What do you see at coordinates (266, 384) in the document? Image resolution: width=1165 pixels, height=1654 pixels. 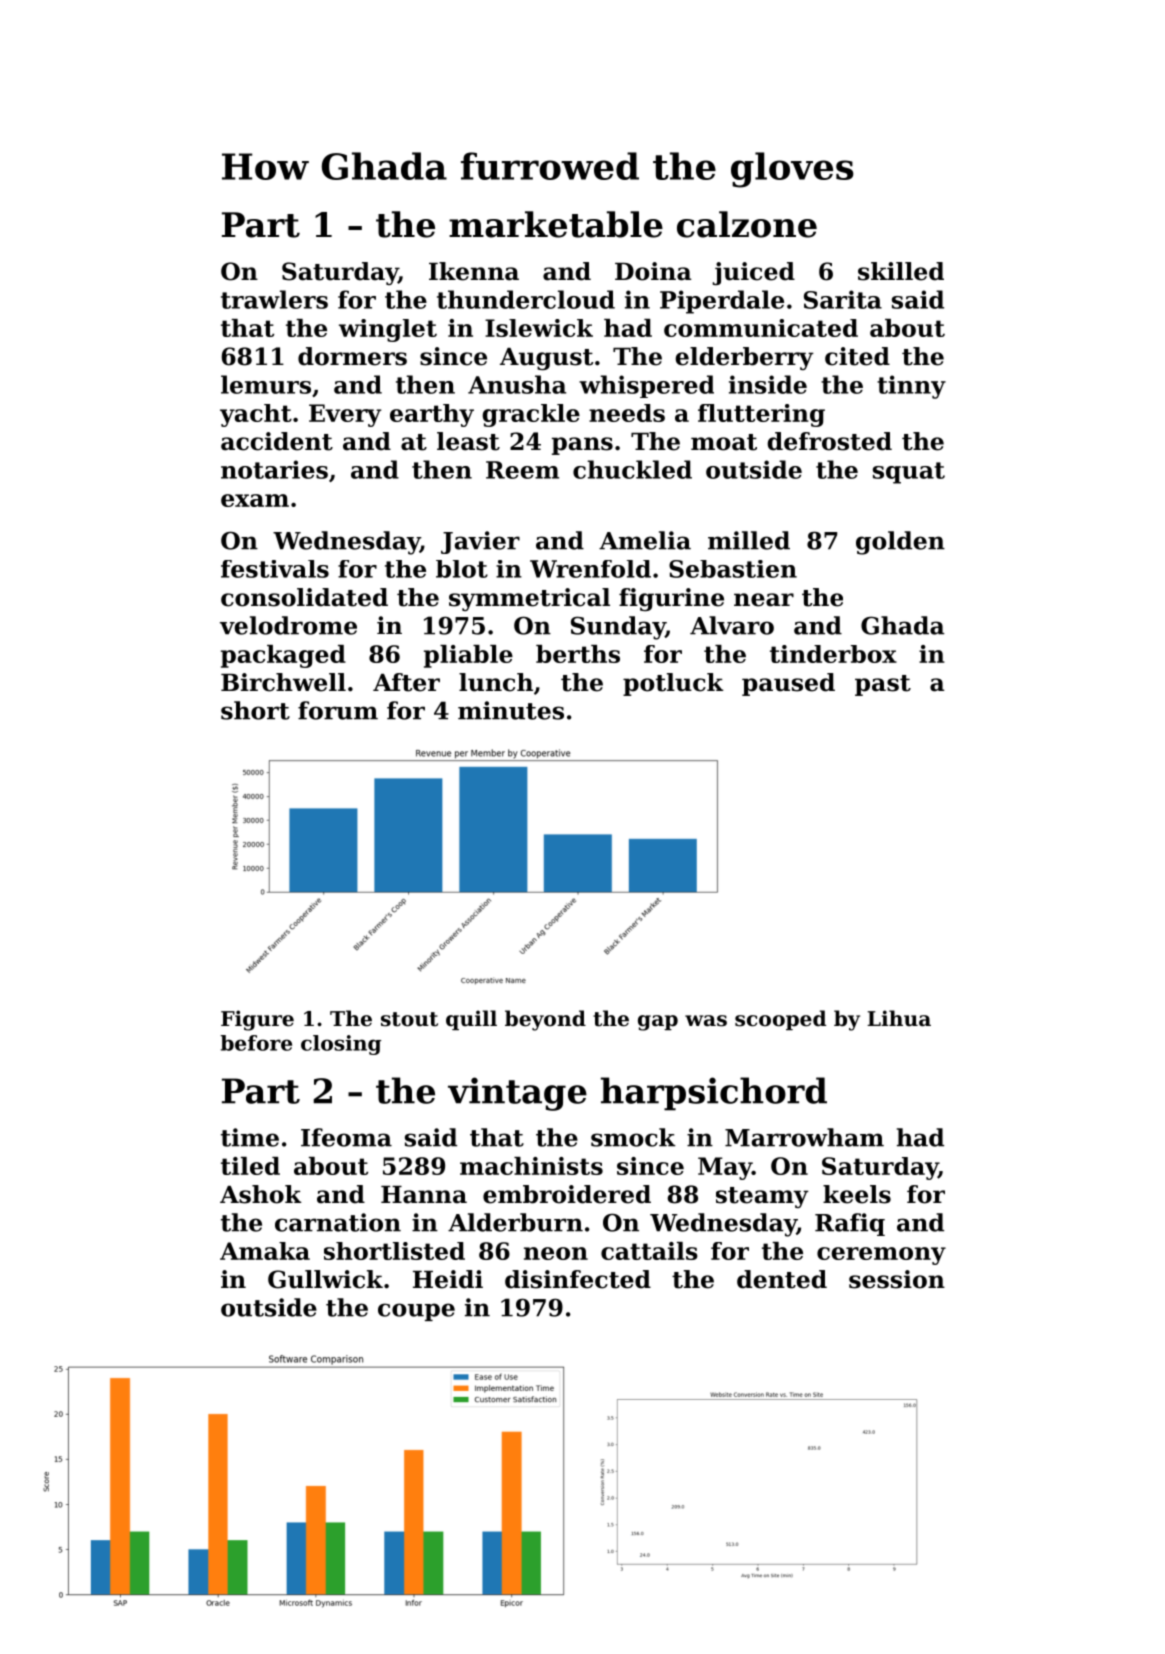 I see `lemurs` at bounding box center [266, 384].
